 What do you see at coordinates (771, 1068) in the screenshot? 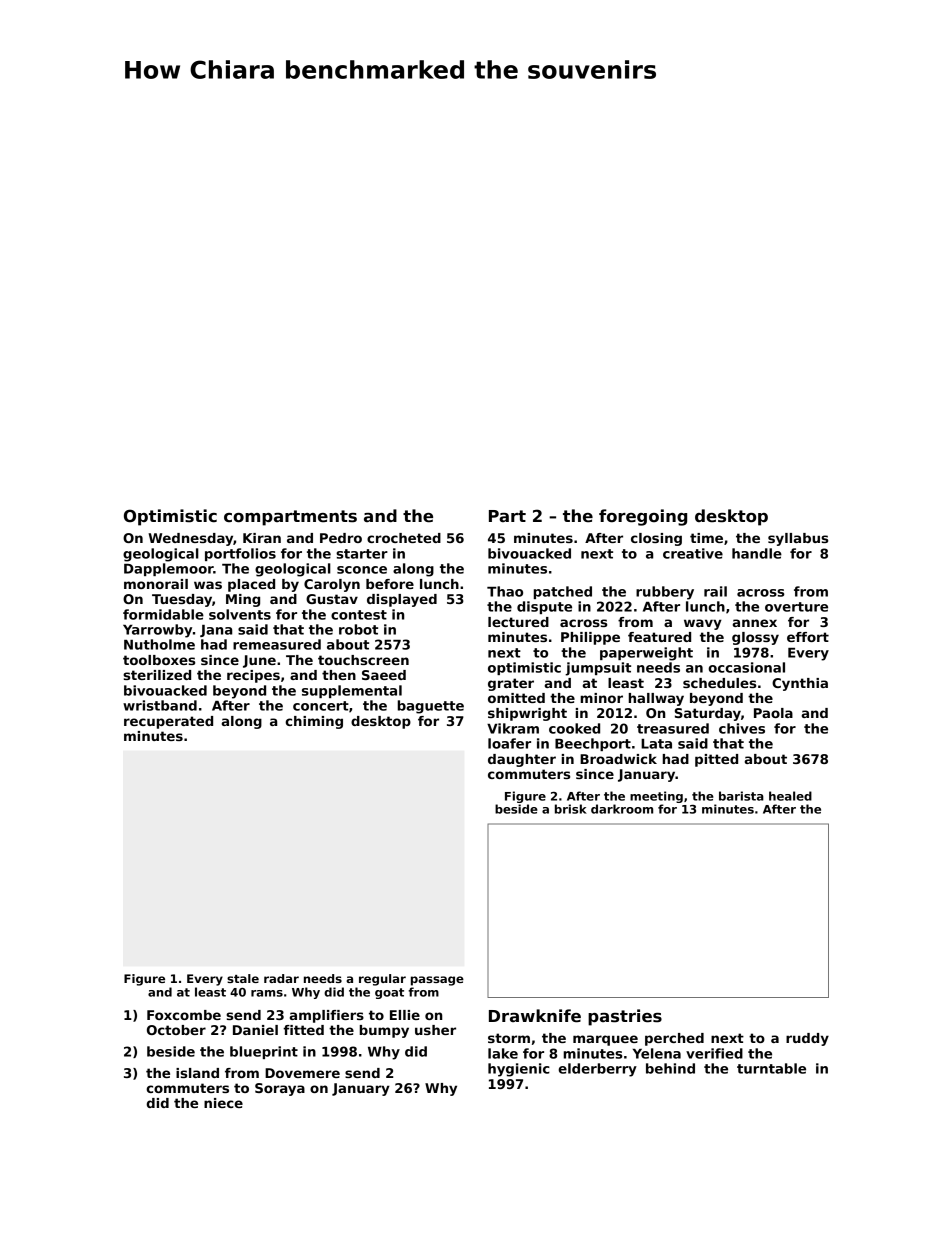
I see `turntable` at bounding box center [771, 1068].
